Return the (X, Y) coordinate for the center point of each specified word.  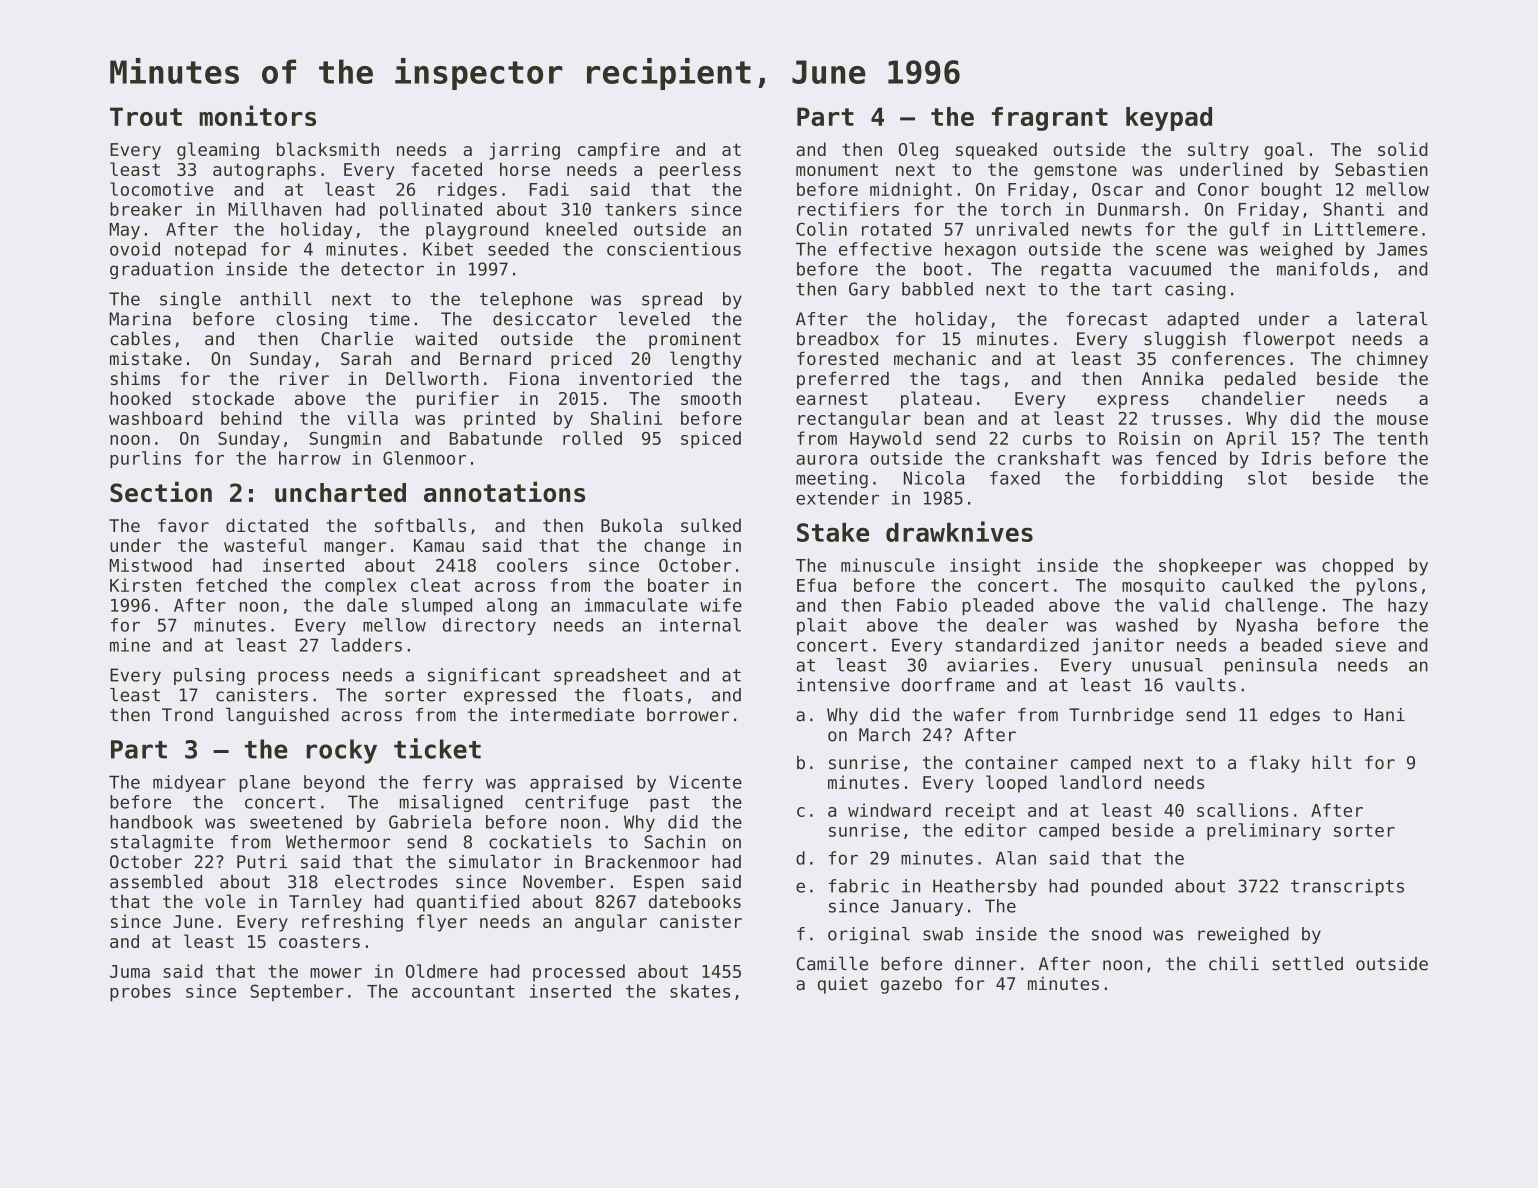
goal (1284, 151)
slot (1267, 478)
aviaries (988, 665)
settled (1308, 964)
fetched (231, 585)
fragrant (1050, 119)
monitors (257, 115)
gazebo (911, 985)
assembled (156, 882)
